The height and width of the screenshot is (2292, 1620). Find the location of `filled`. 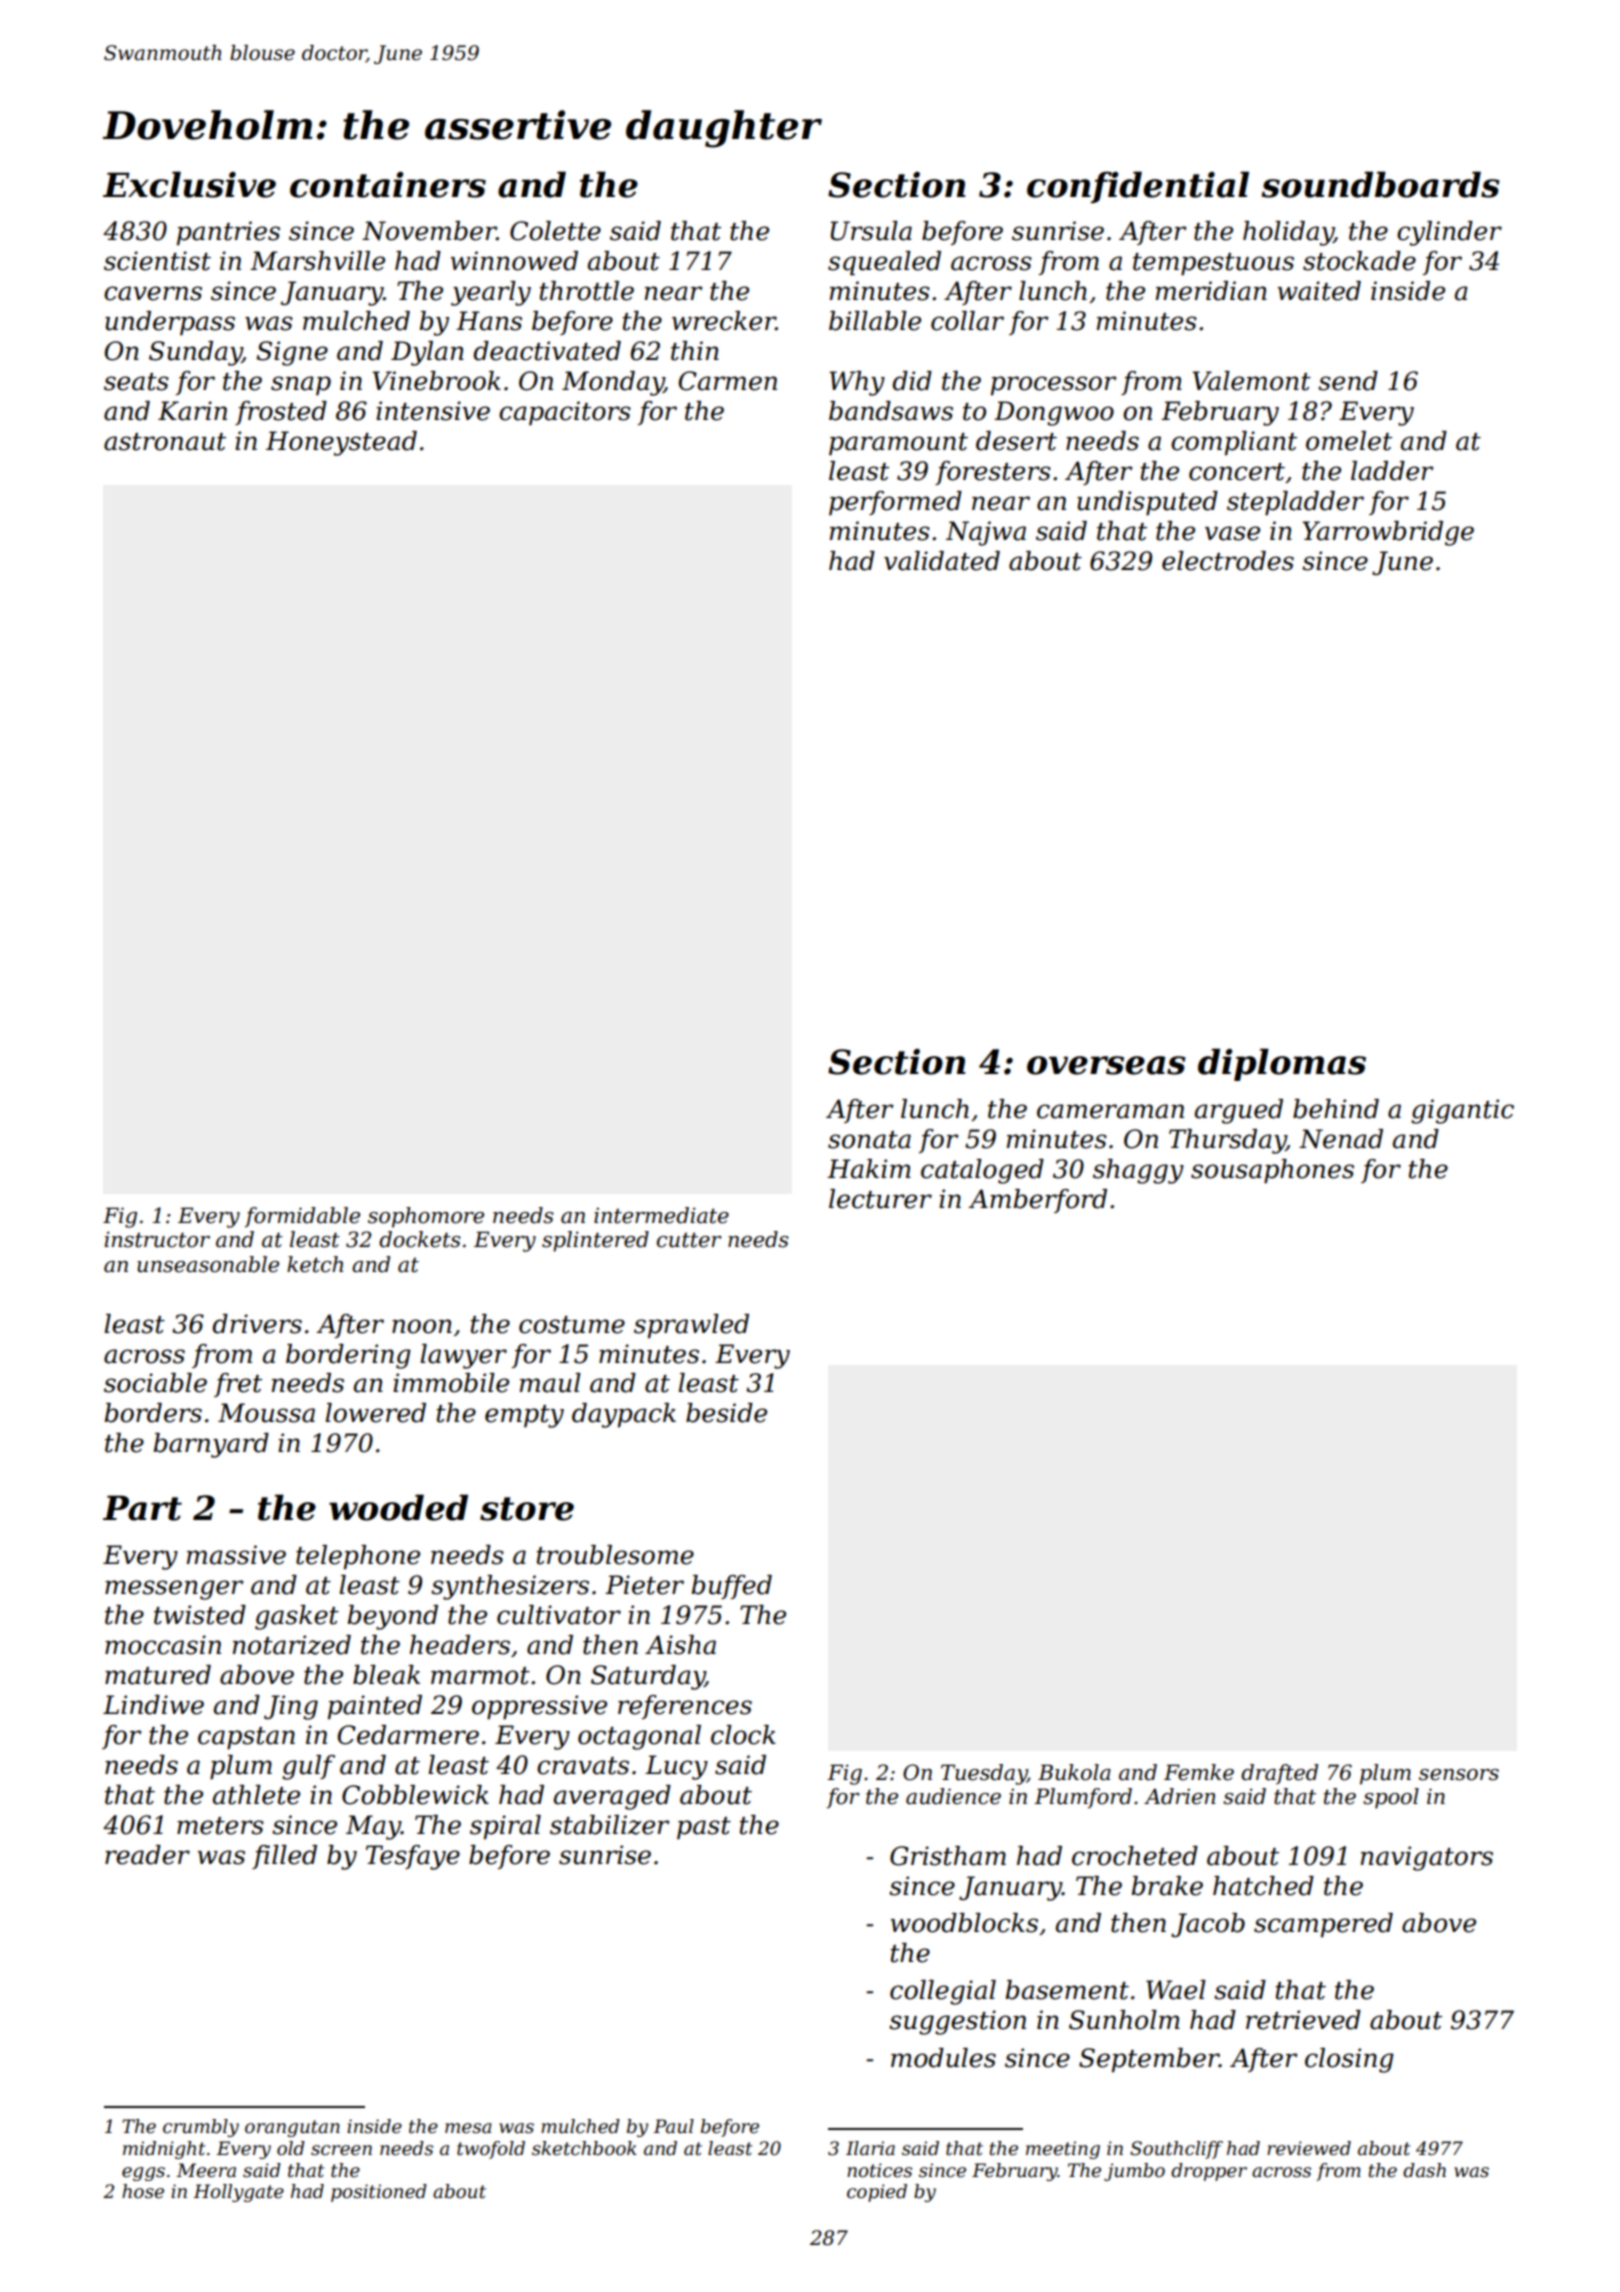

filled is located at coordinates (284, 1857).
